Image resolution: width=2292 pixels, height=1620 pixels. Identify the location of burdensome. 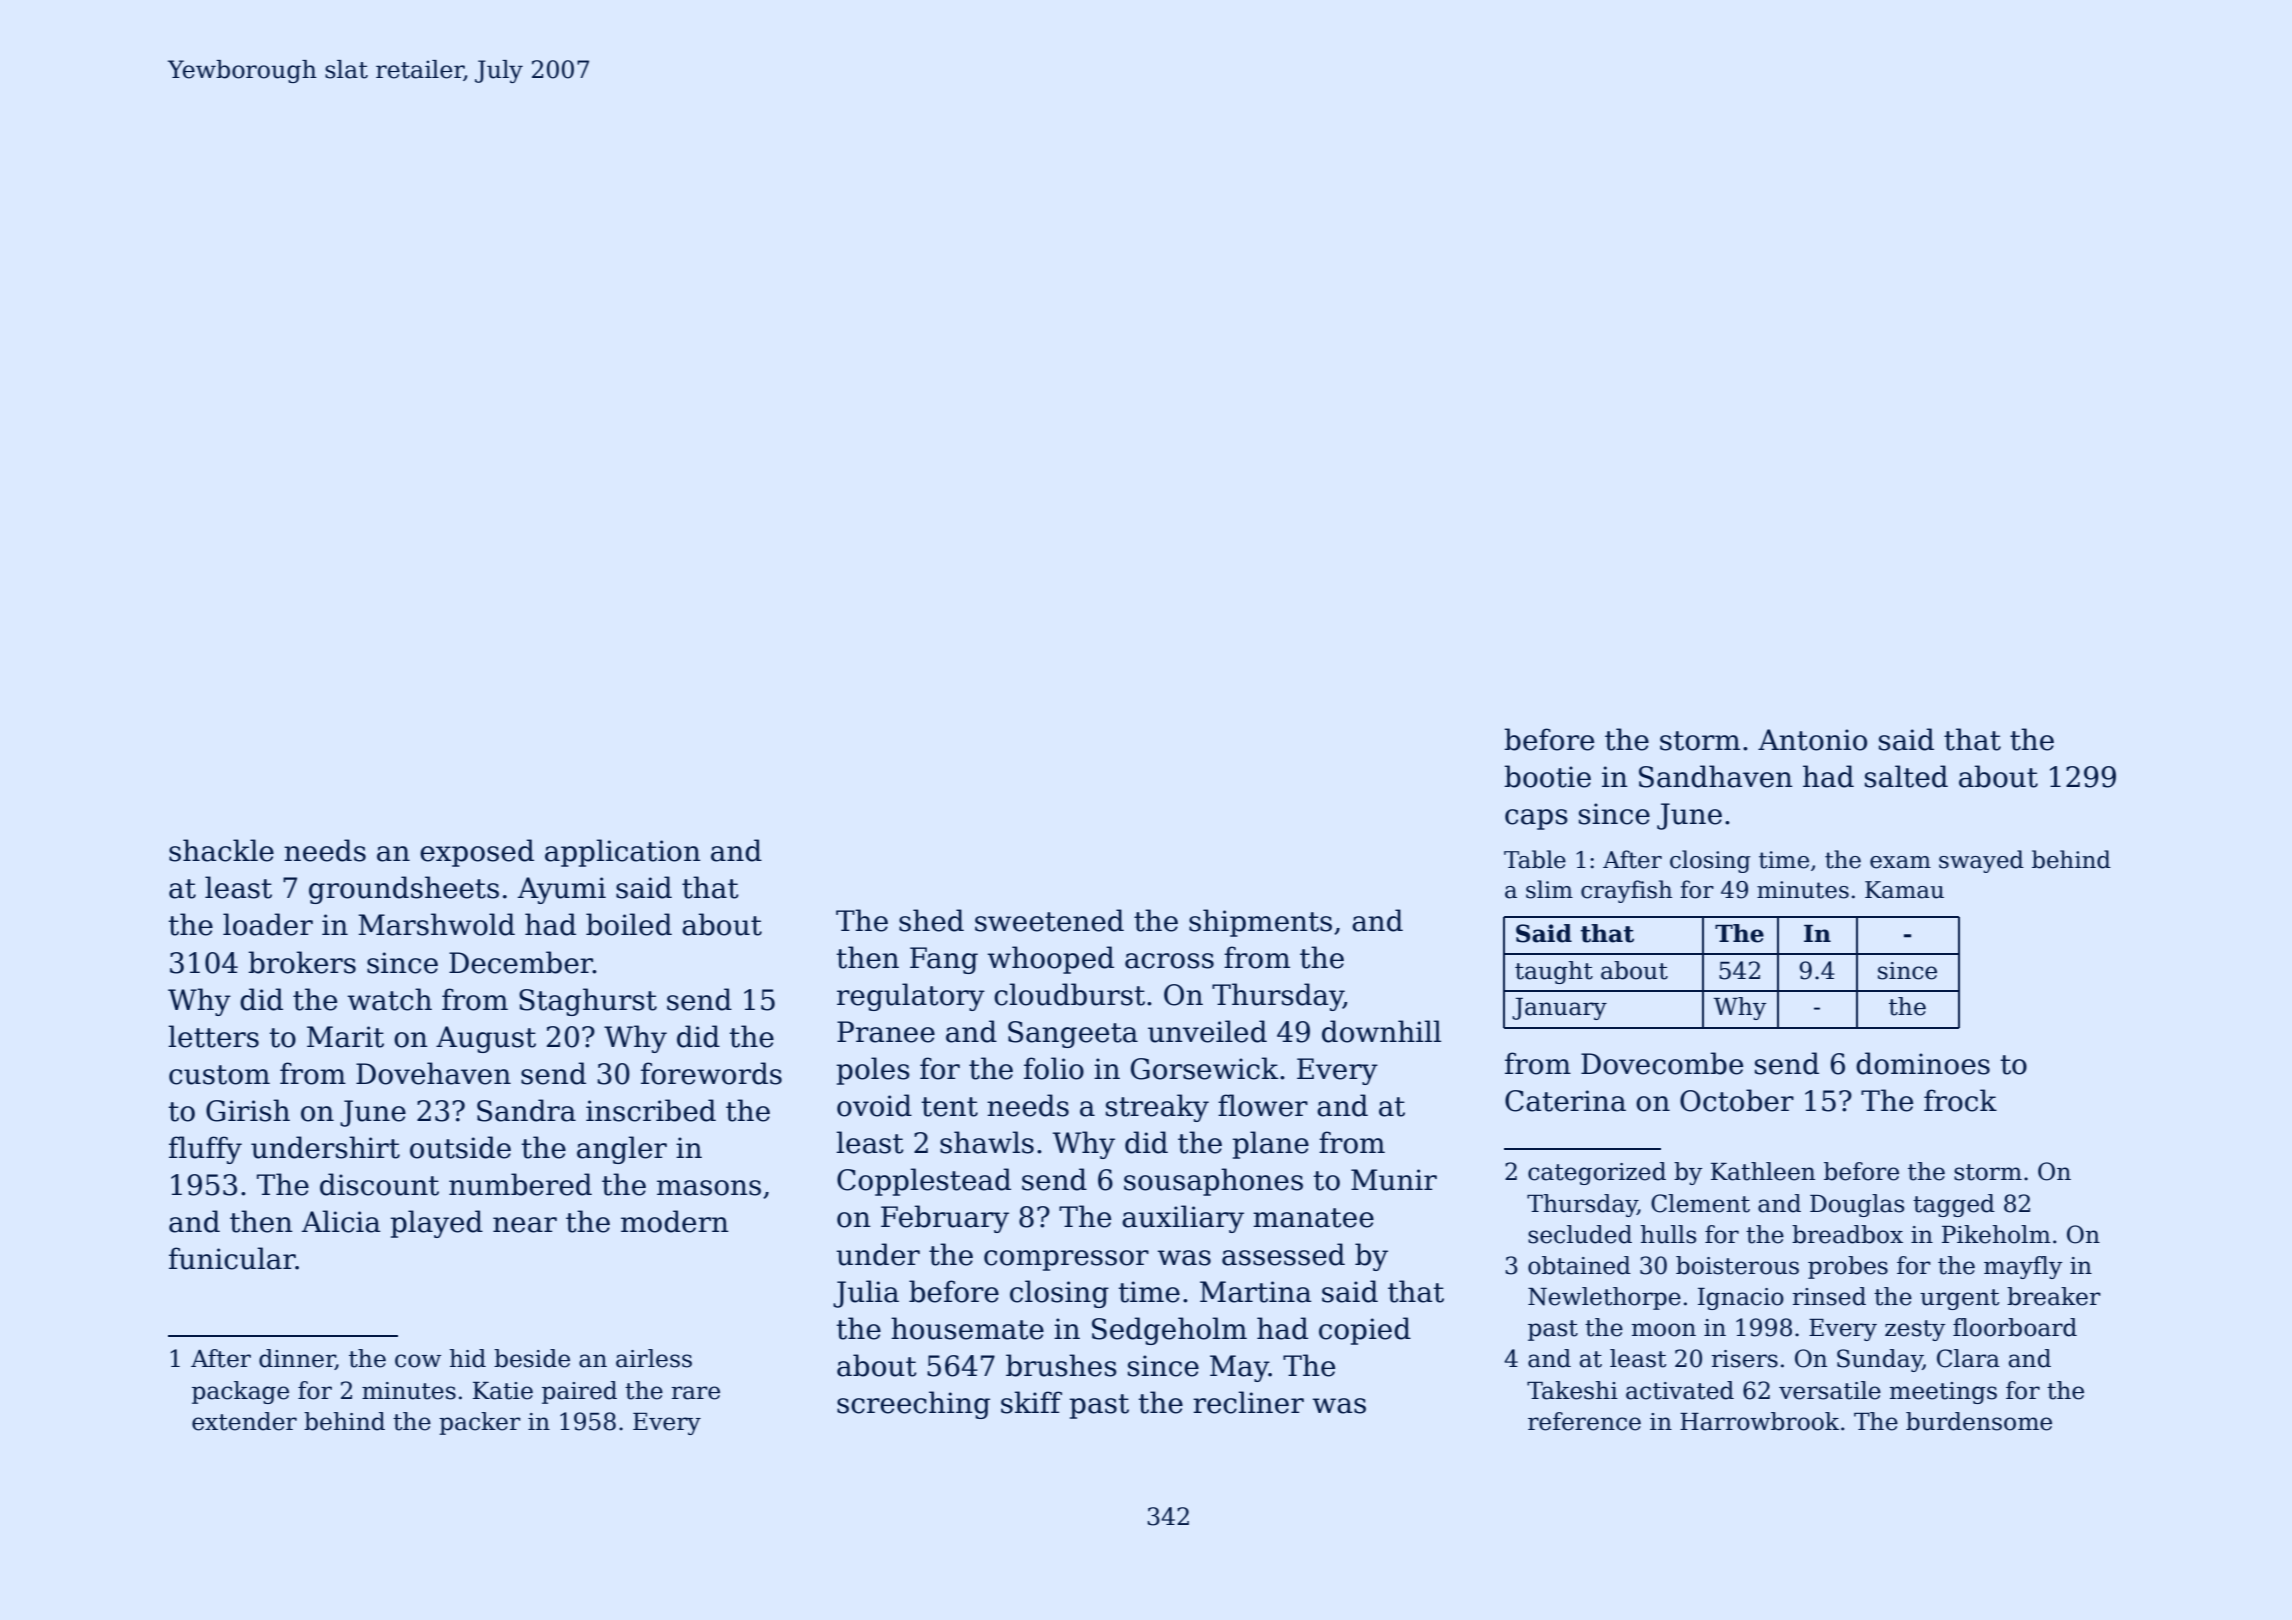
(1979, 1421).
